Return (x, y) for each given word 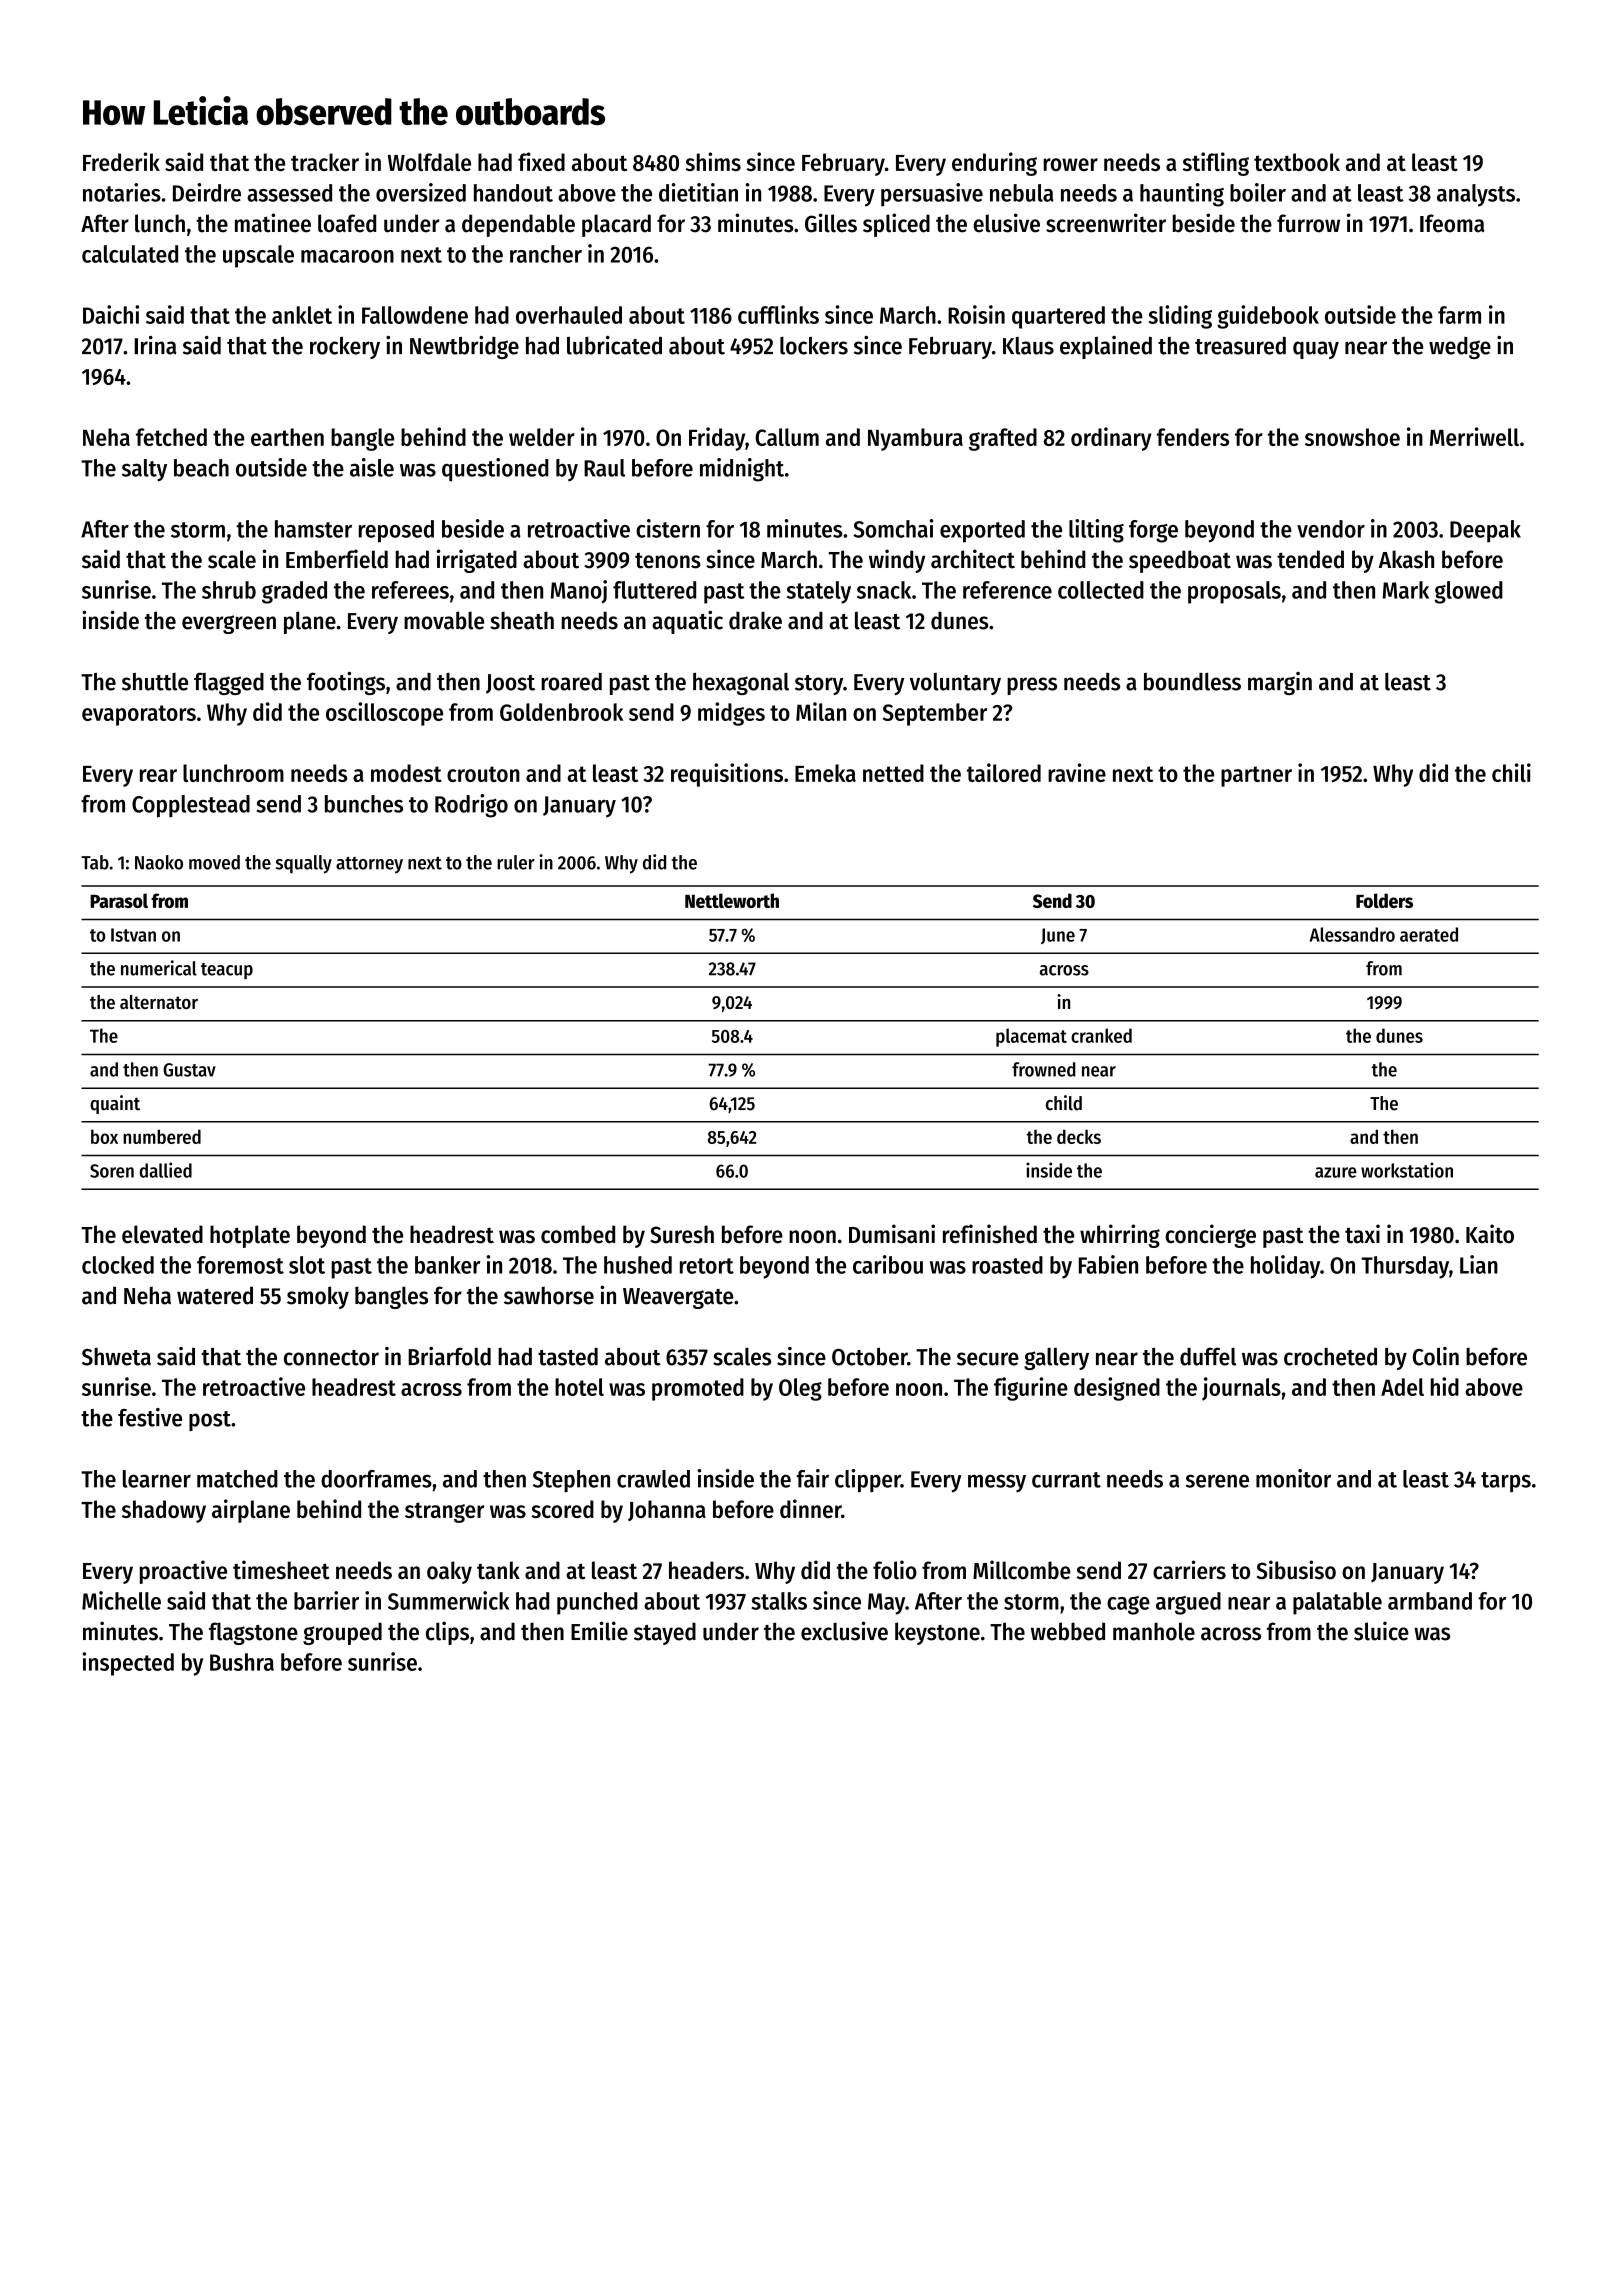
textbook (1297, 162)
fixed (541, 161)
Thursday (1405, 1267)
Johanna (667, 1510)
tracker (325, 162)
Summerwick (448, 1600)
